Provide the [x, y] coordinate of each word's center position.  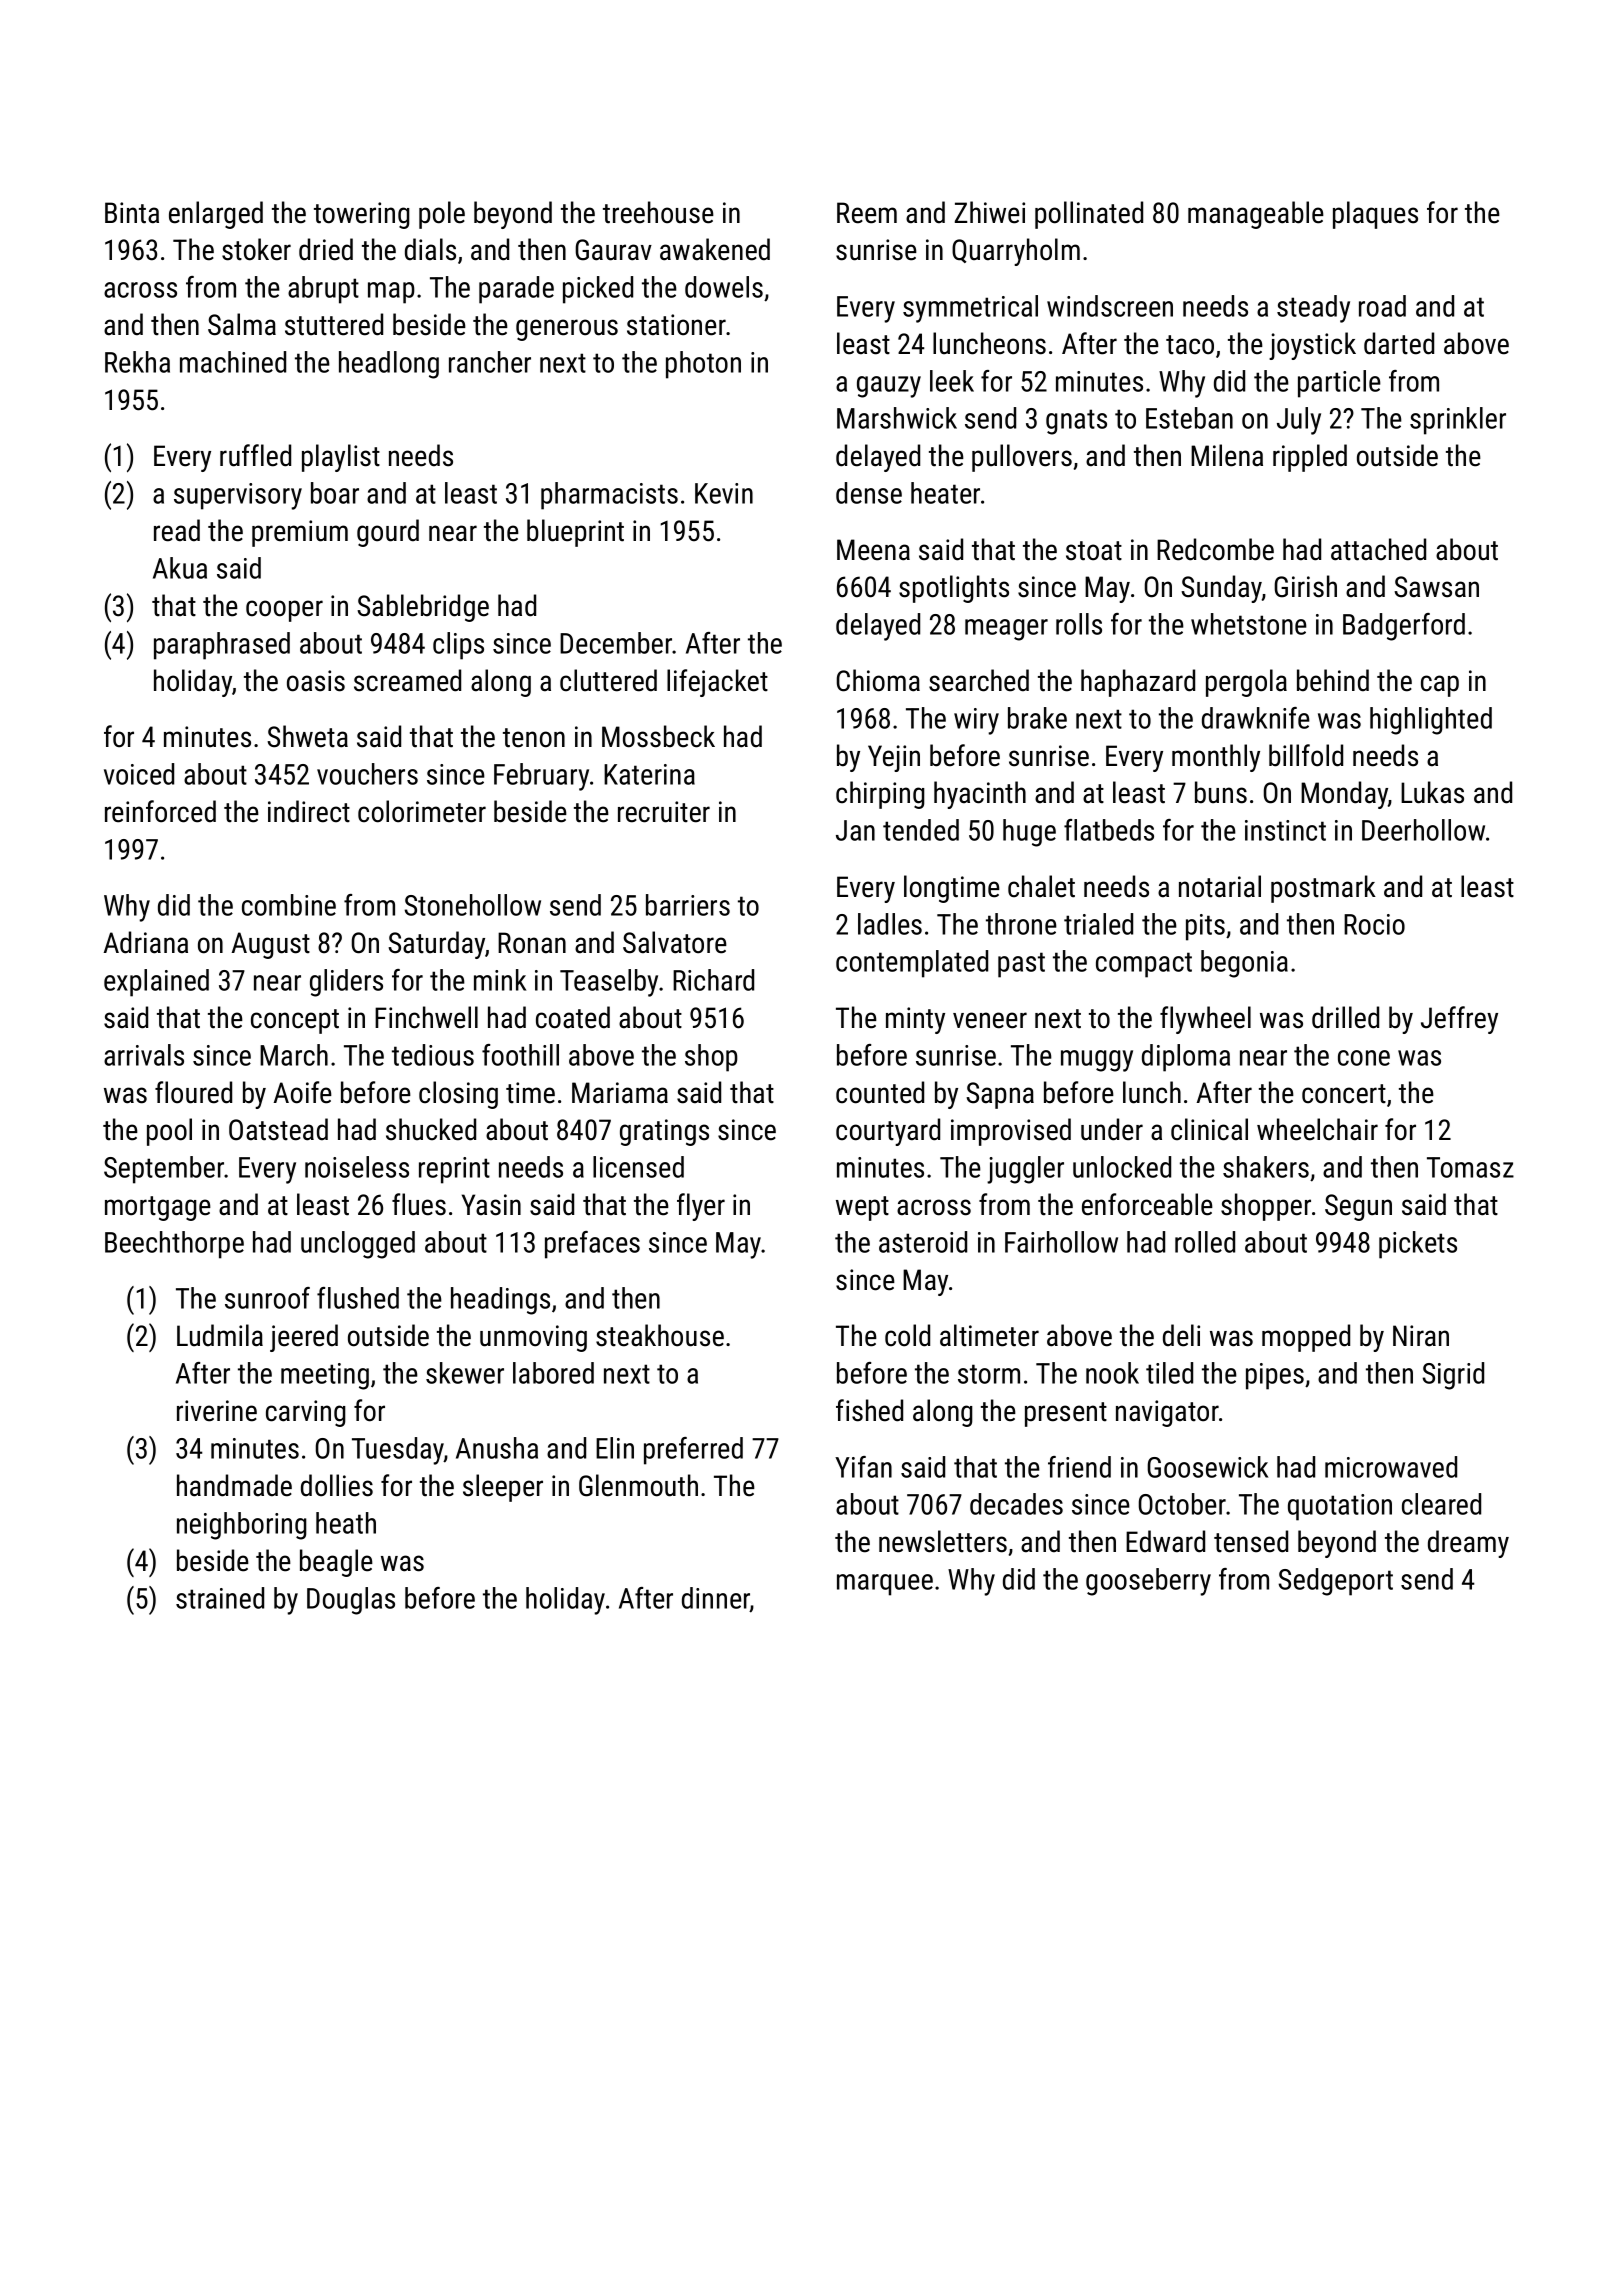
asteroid [923, 1242]
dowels [724, 287]
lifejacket [717, 683]
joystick [1312, 346]
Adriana [146, 942]
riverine [217, 1411]
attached [1378, 549]
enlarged [216, 215]
